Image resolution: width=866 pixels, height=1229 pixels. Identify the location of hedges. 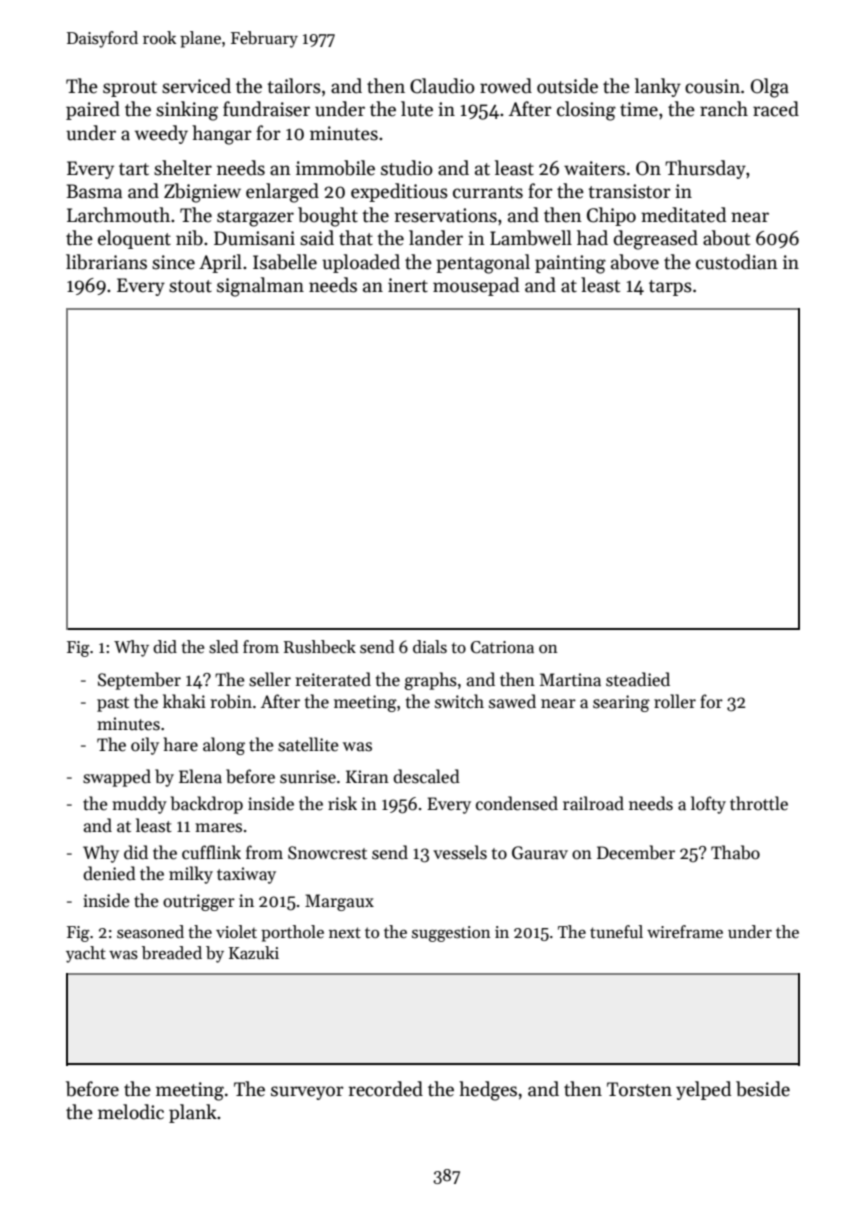
(488, 1091).
